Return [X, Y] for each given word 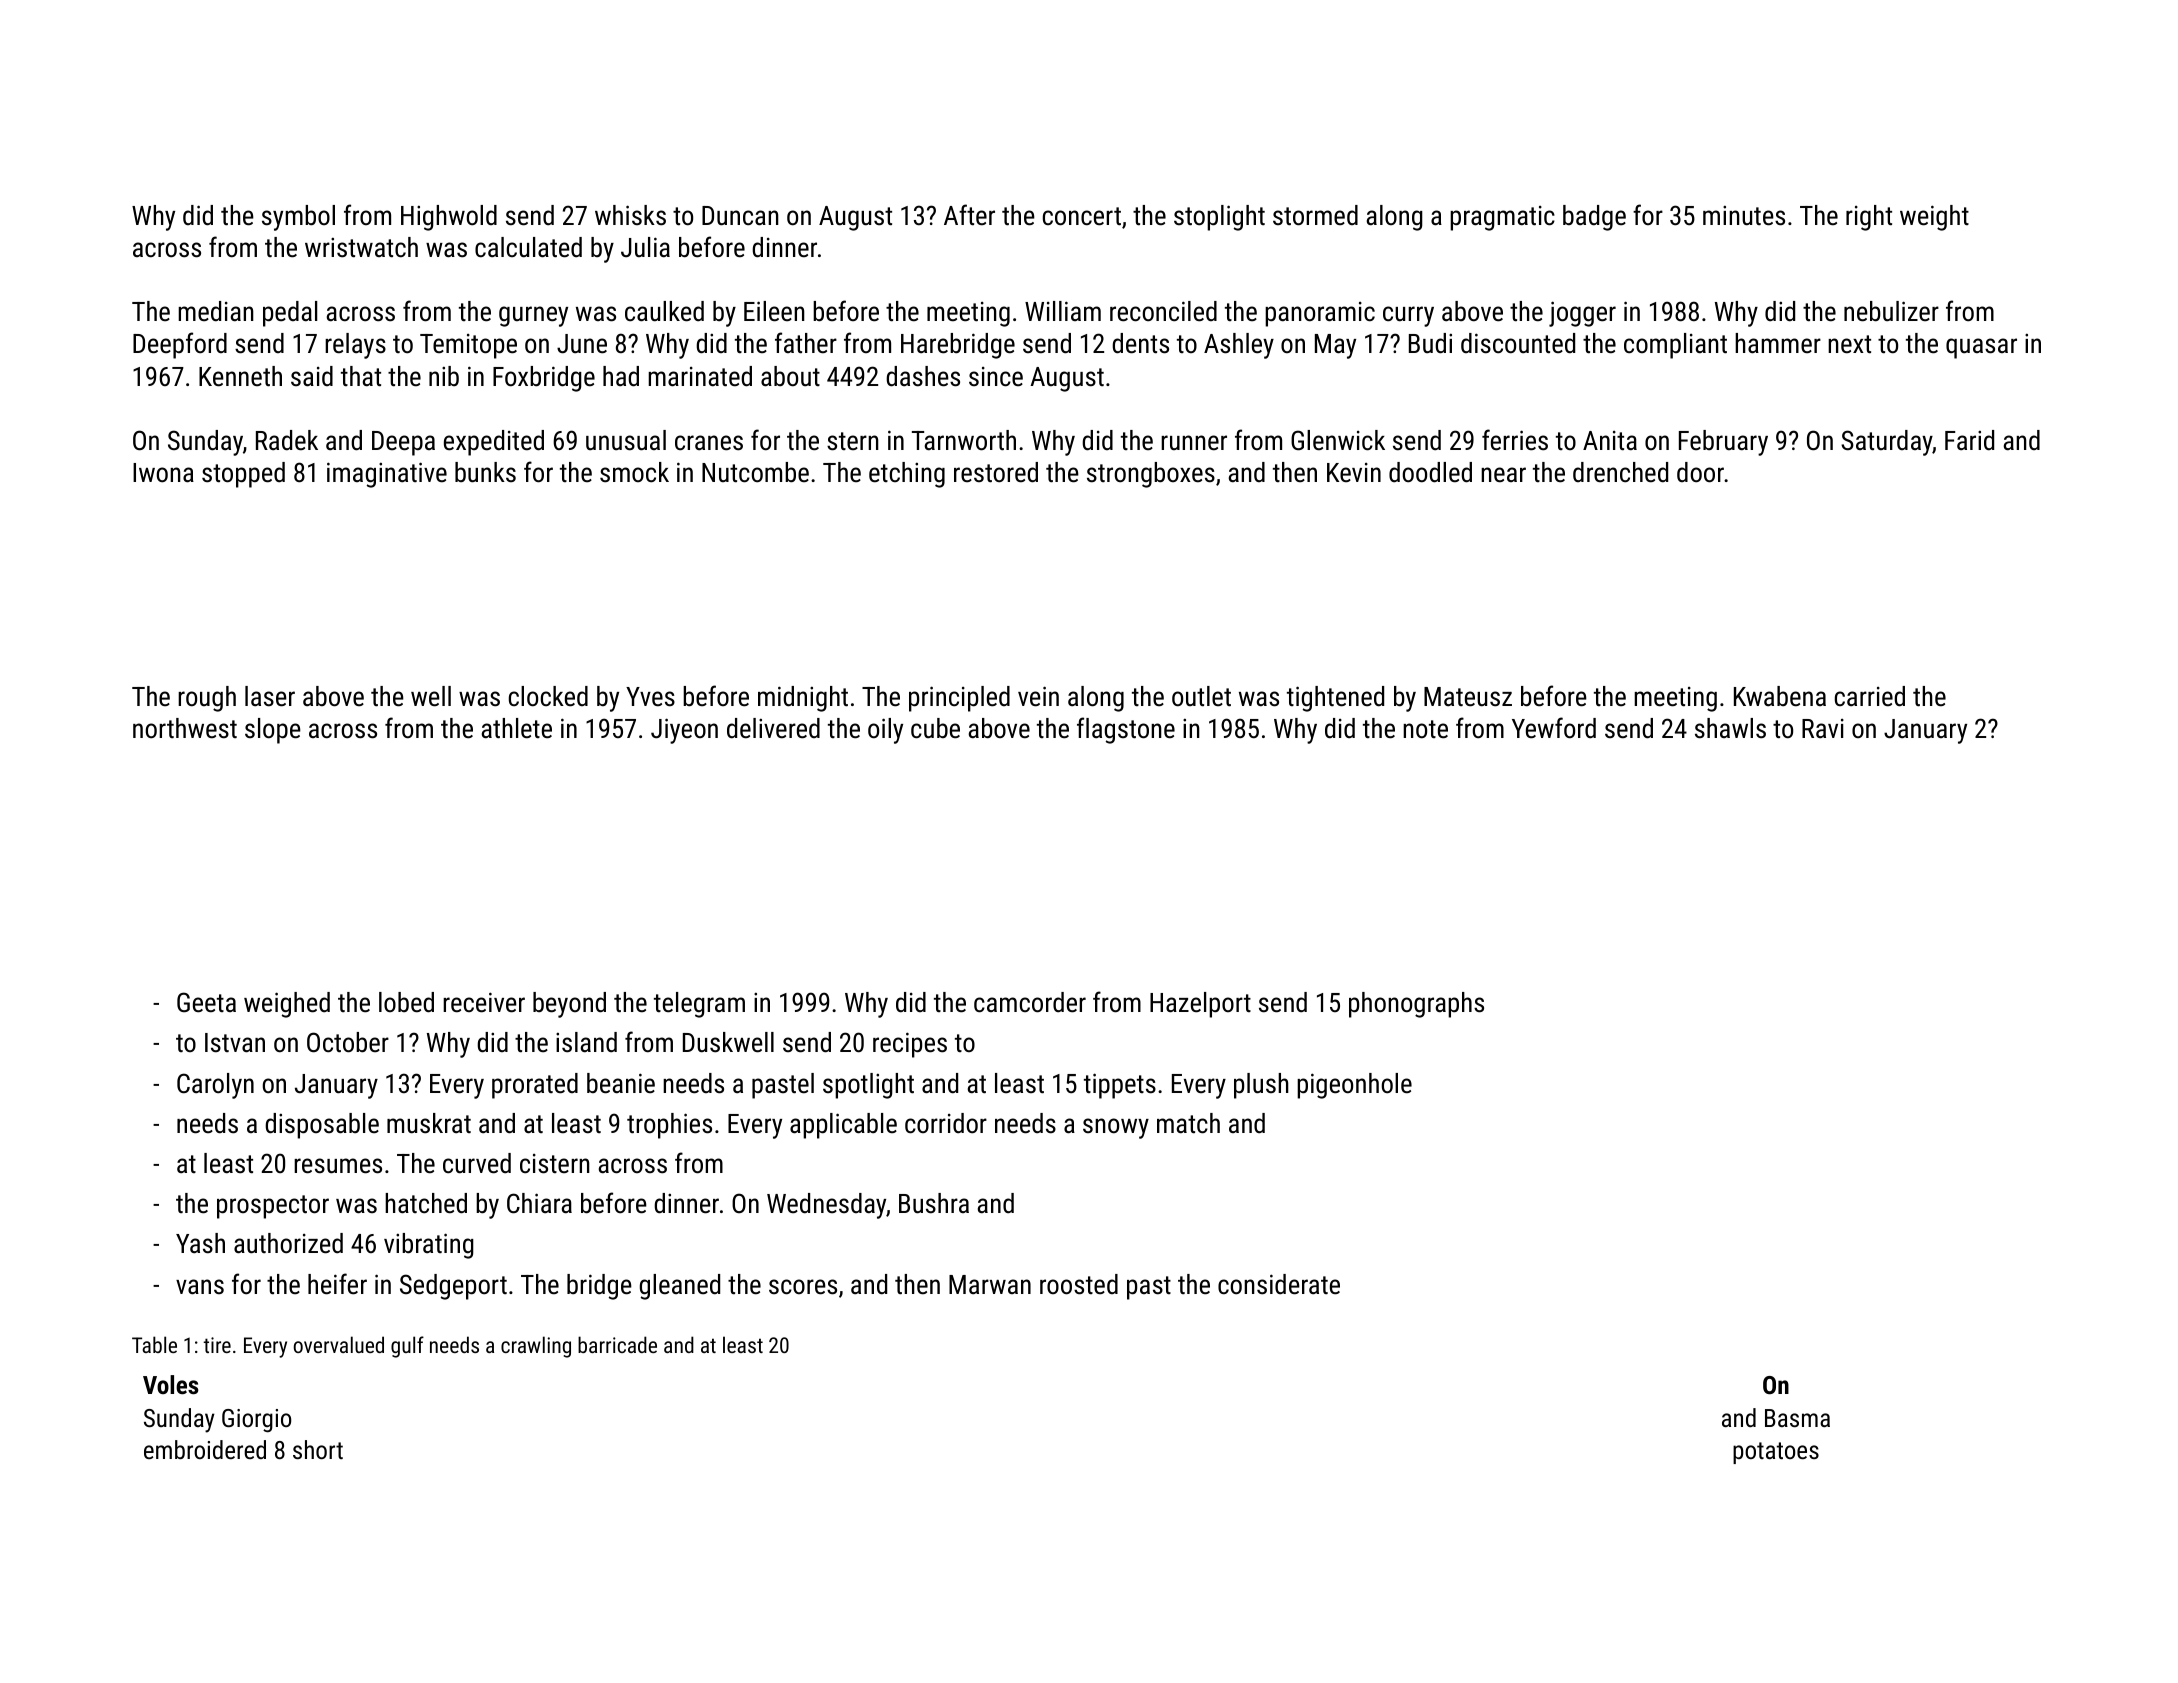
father [806, 343]
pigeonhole [1354, 1086]
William [1063, 311]
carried [1870, 696]
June [582, 344]
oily [885, 731]
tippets [1120, 1086]
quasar [1981, 348]
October [348, 1042]
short [318, 1449]
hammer [1778, 343]
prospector [273, 1207]
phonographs [1416, 1005]
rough [207, 699]
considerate [1279, 1284]
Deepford [180, 345]
